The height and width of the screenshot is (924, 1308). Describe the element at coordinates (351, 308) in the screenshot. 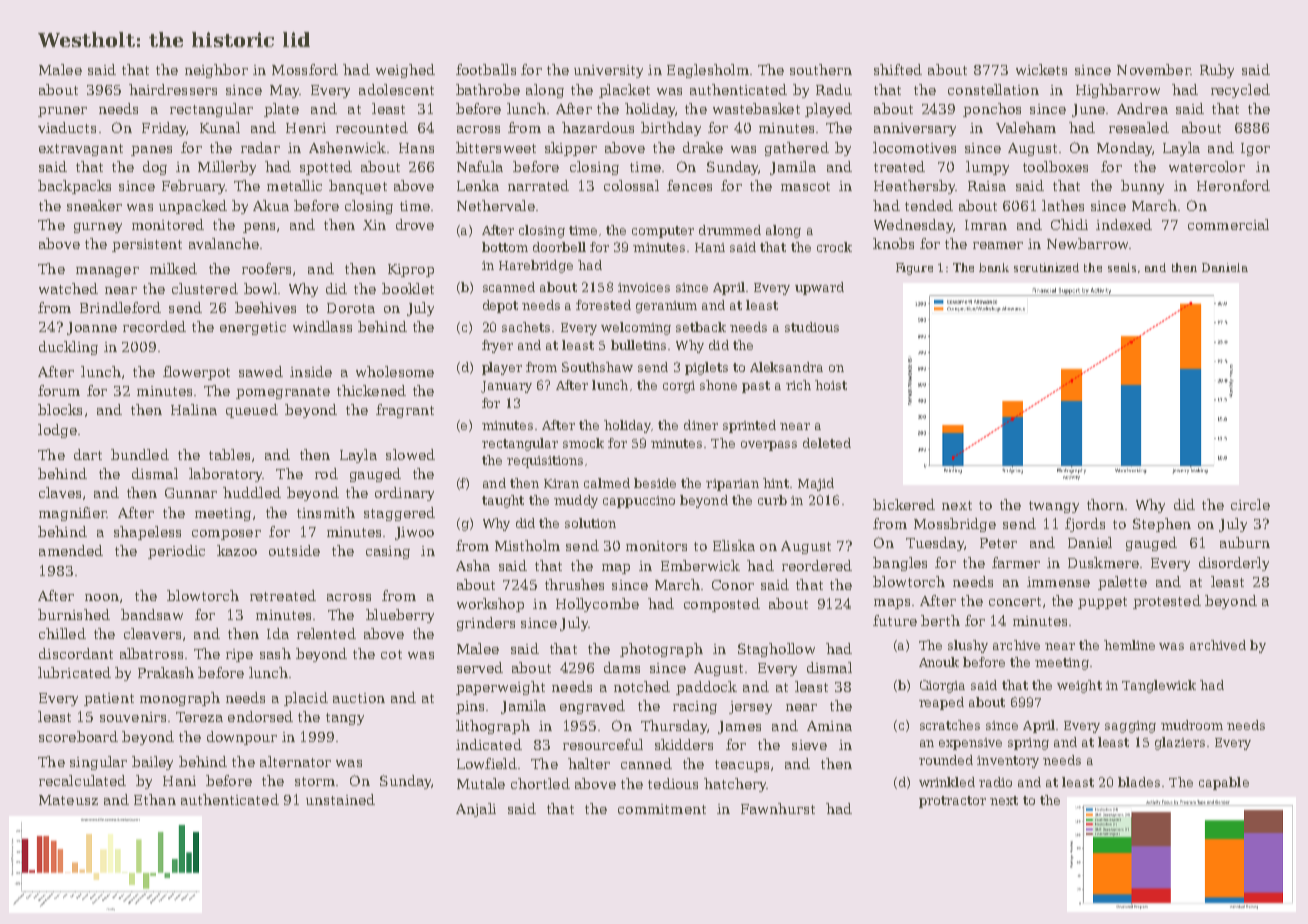

I see `Dorota` at that location.
